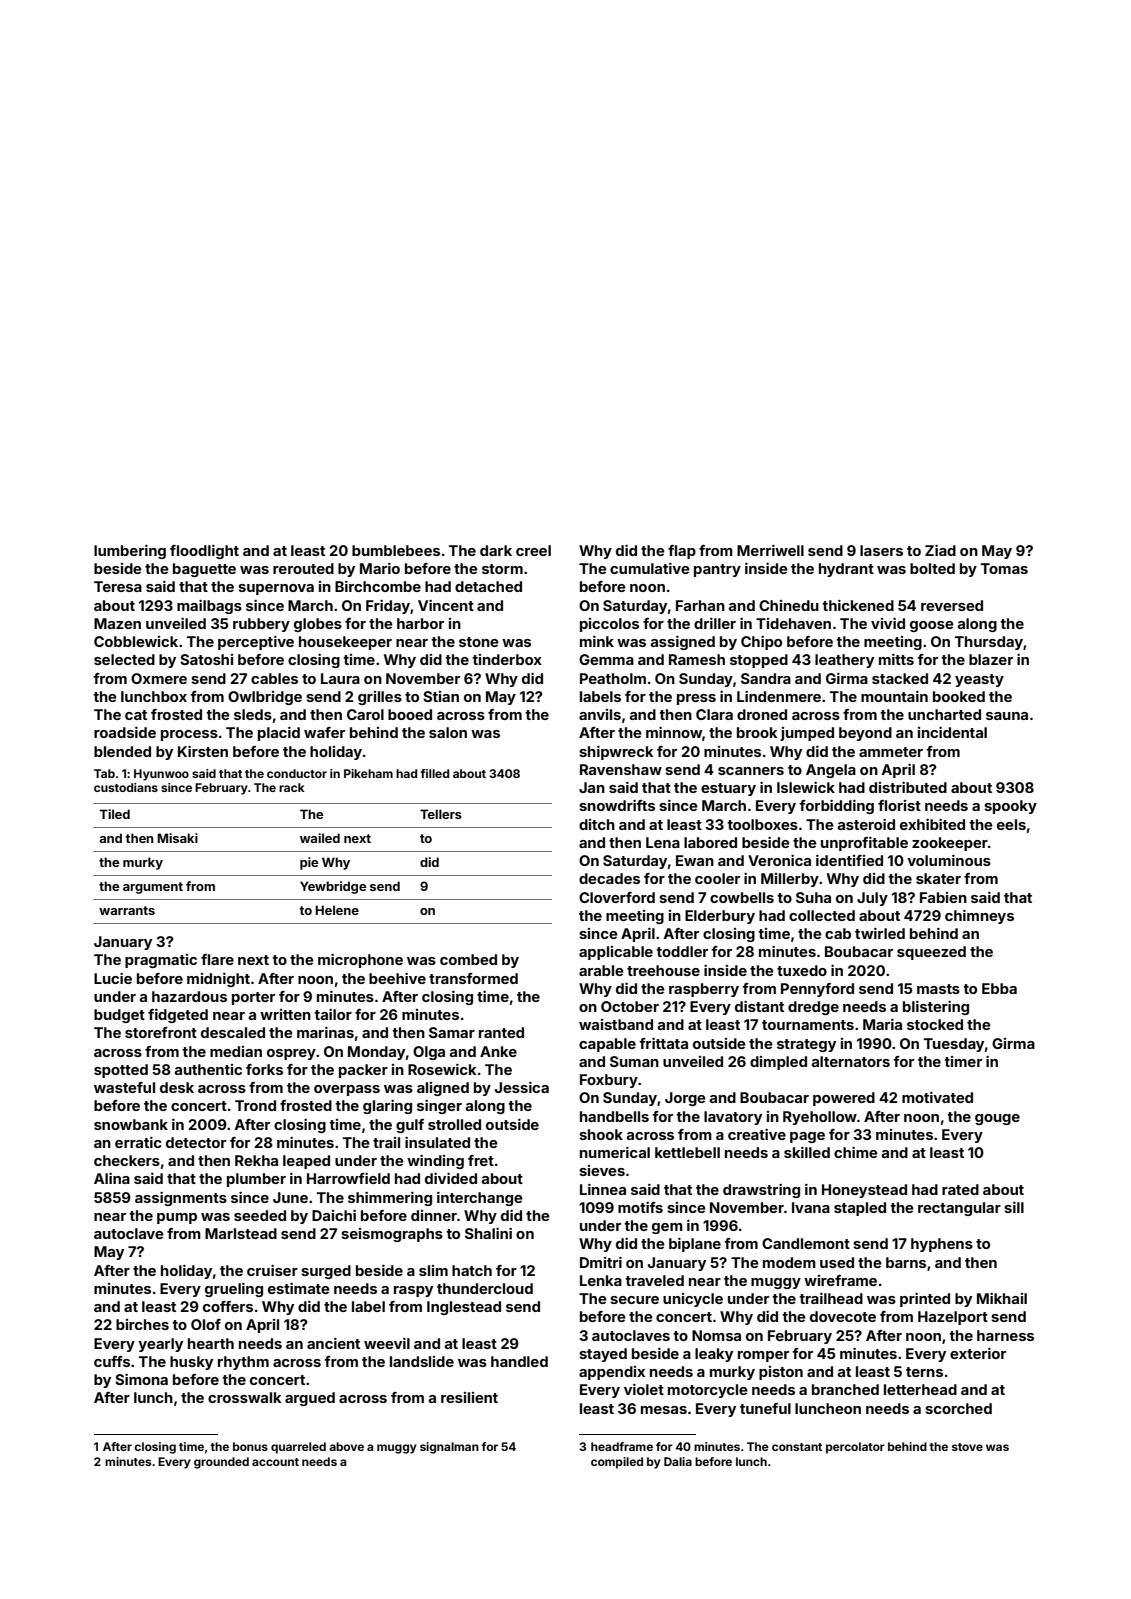 This screenshot has width=1131, height=1599. Describe the element at coordinates (472, 1270) in the screenshot. I see `hatch` at that location.
